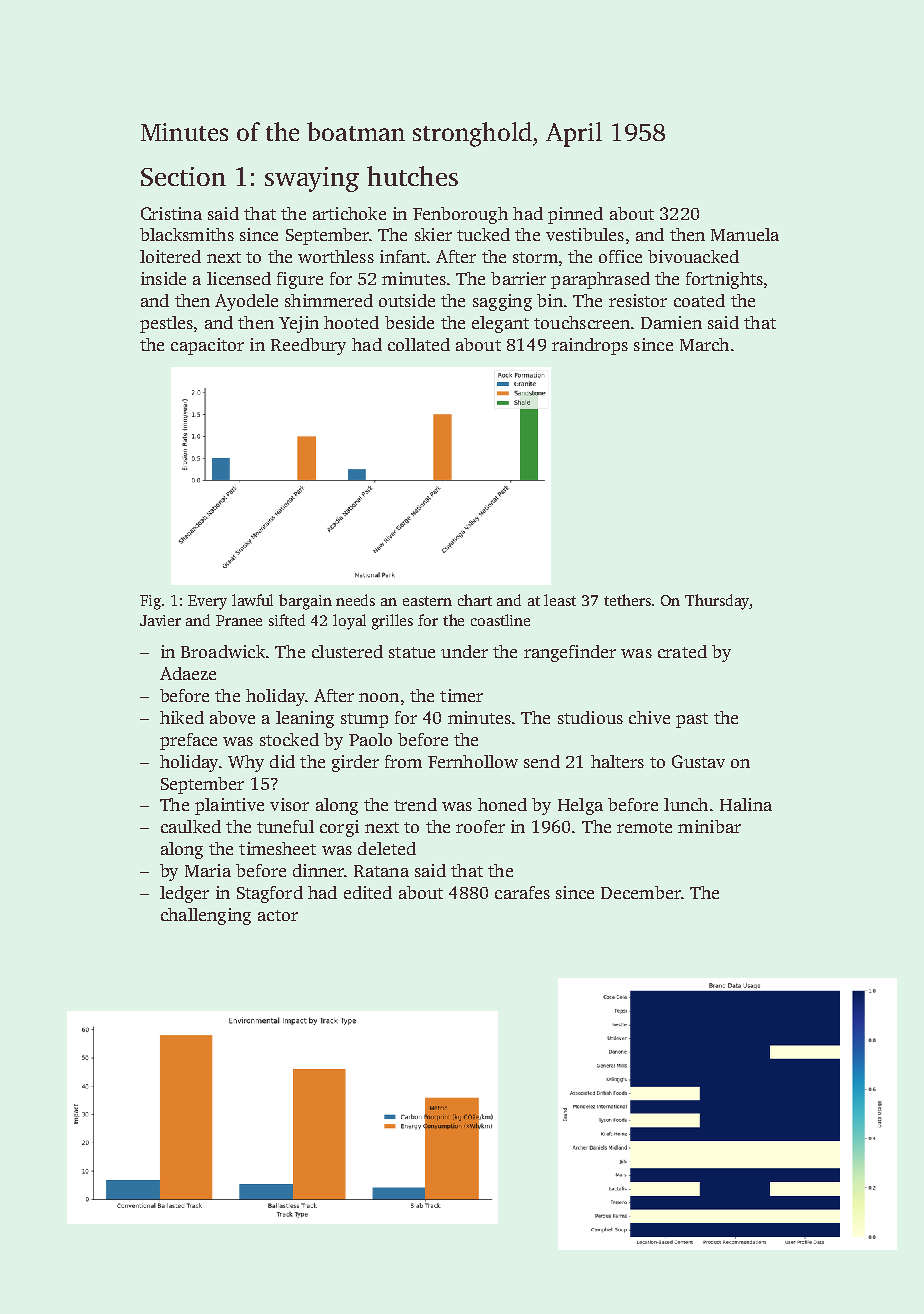 The image size is (924, 1314). Describe the element at coordinates (671, 322) in the screenshot. I see `Damien` at that location.
